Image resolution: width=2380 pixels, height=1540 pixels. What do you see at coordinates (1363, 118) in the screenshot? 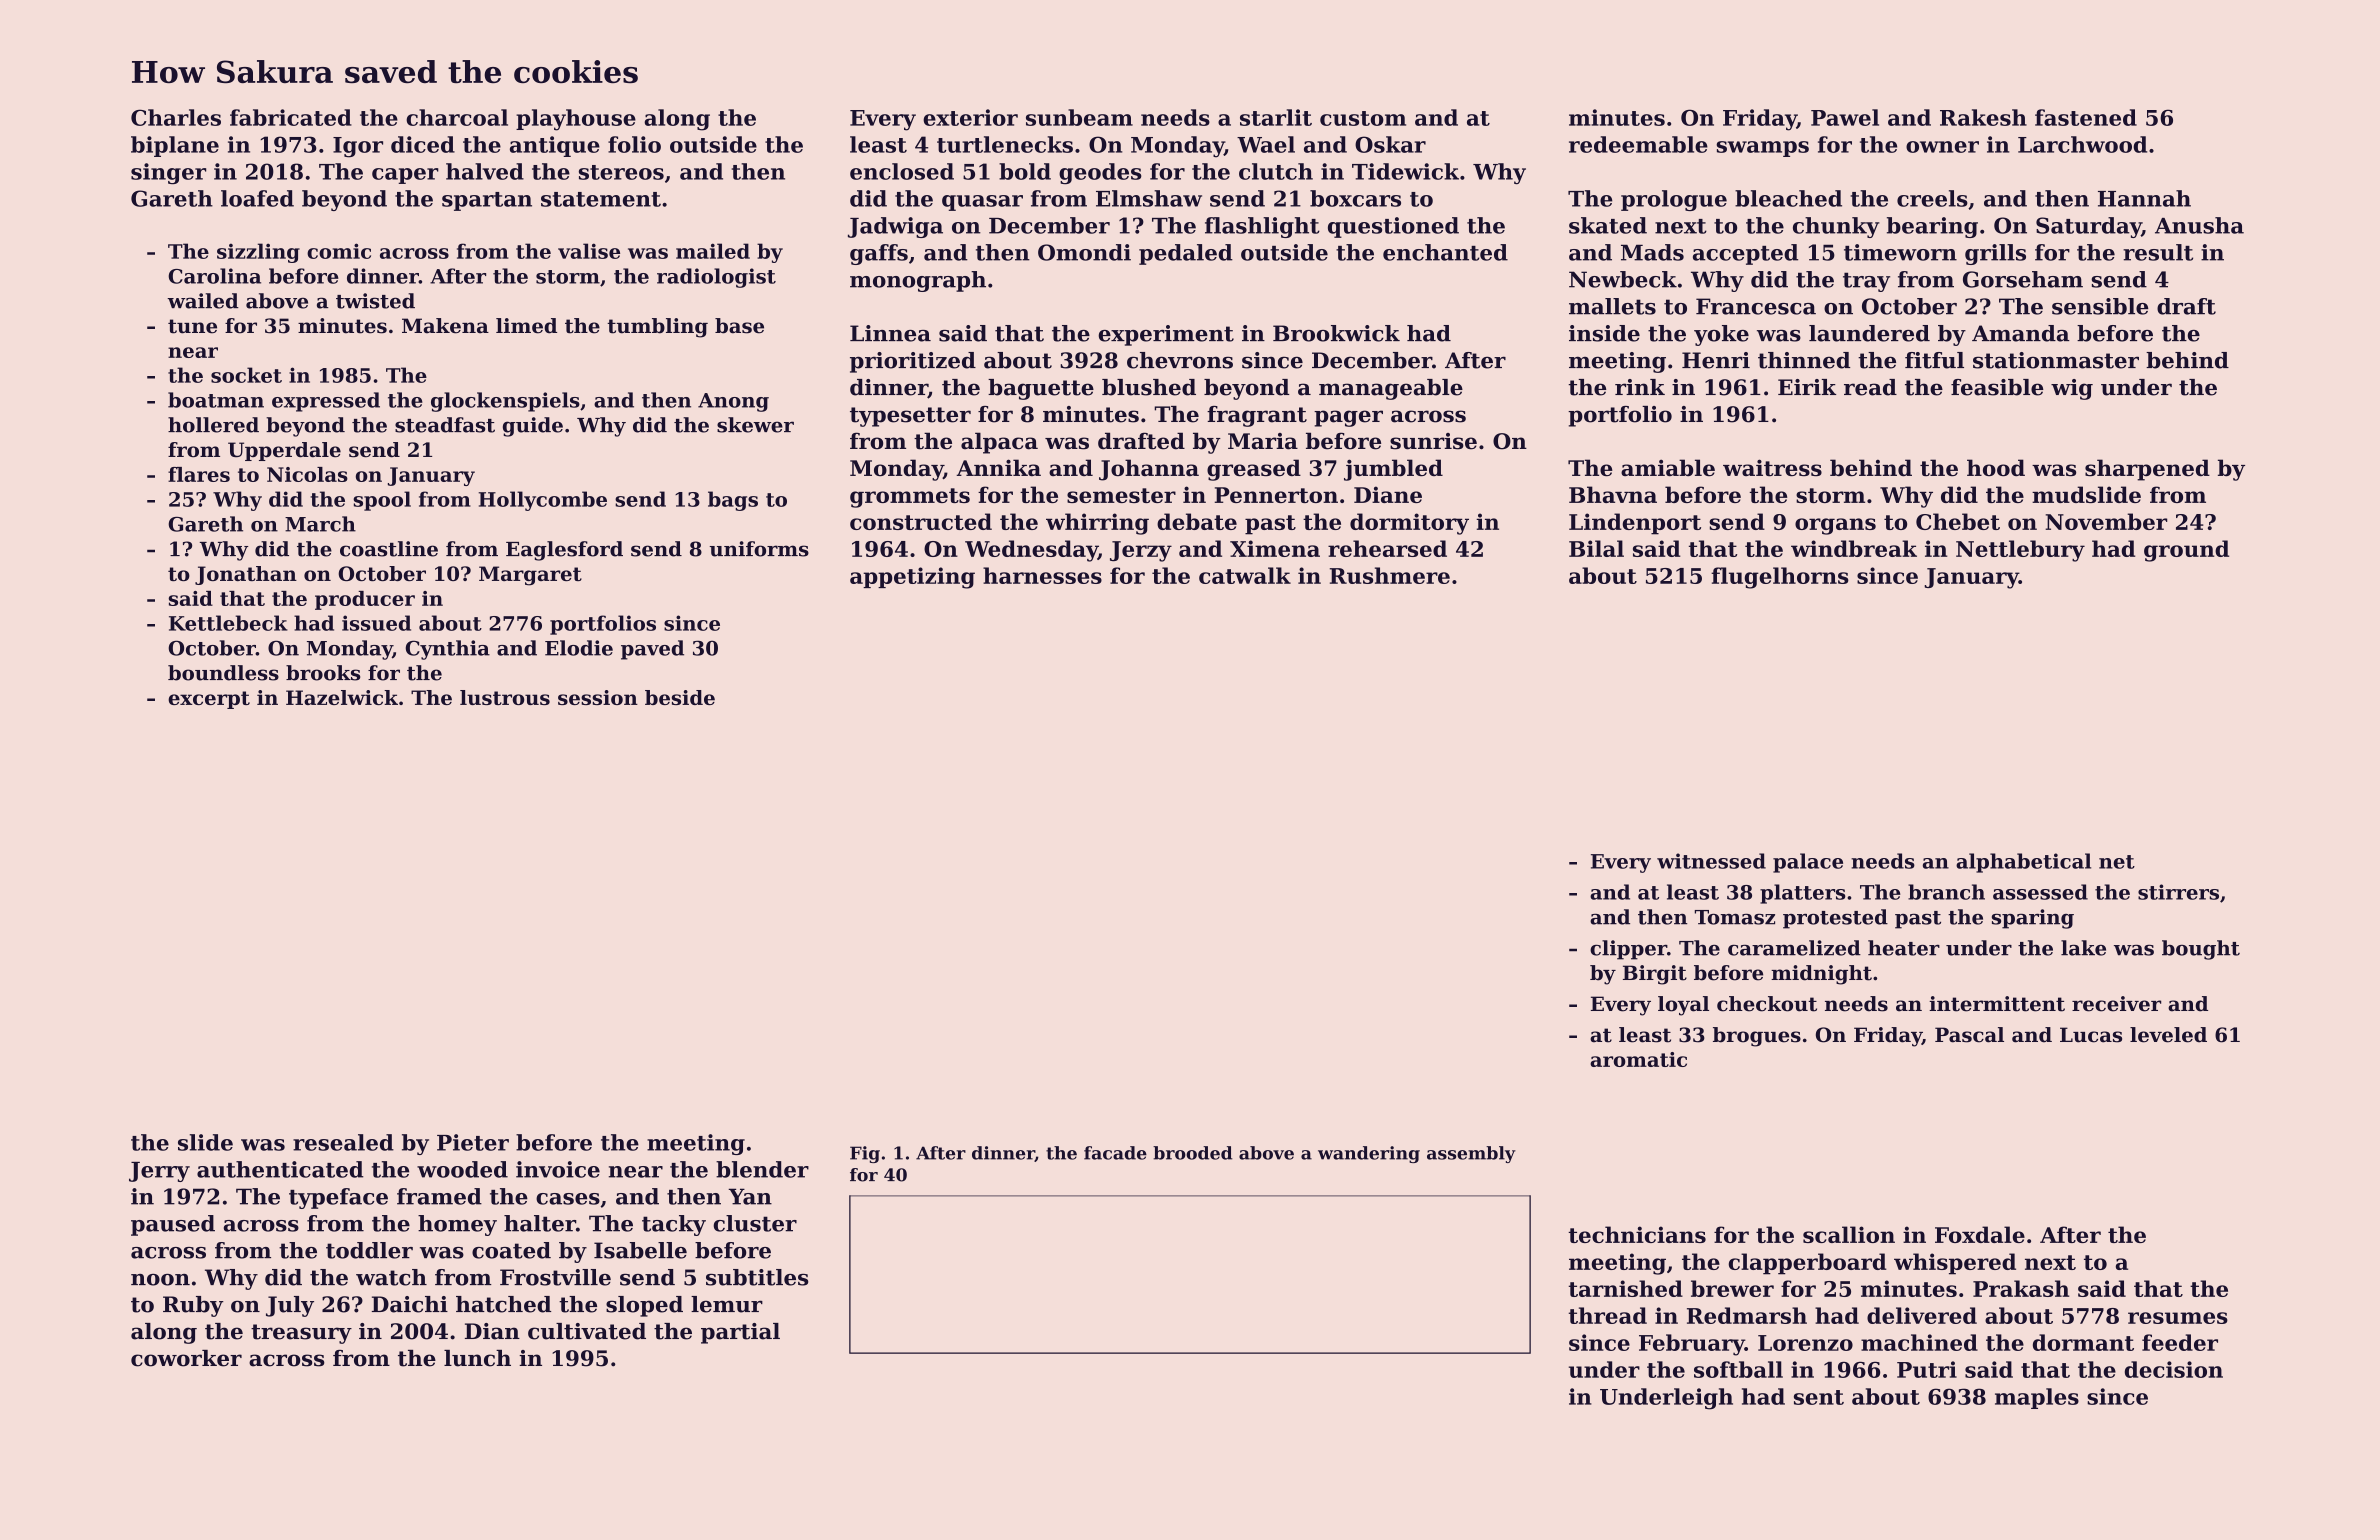
I see `custom` at bounding box center [1363, 118].
